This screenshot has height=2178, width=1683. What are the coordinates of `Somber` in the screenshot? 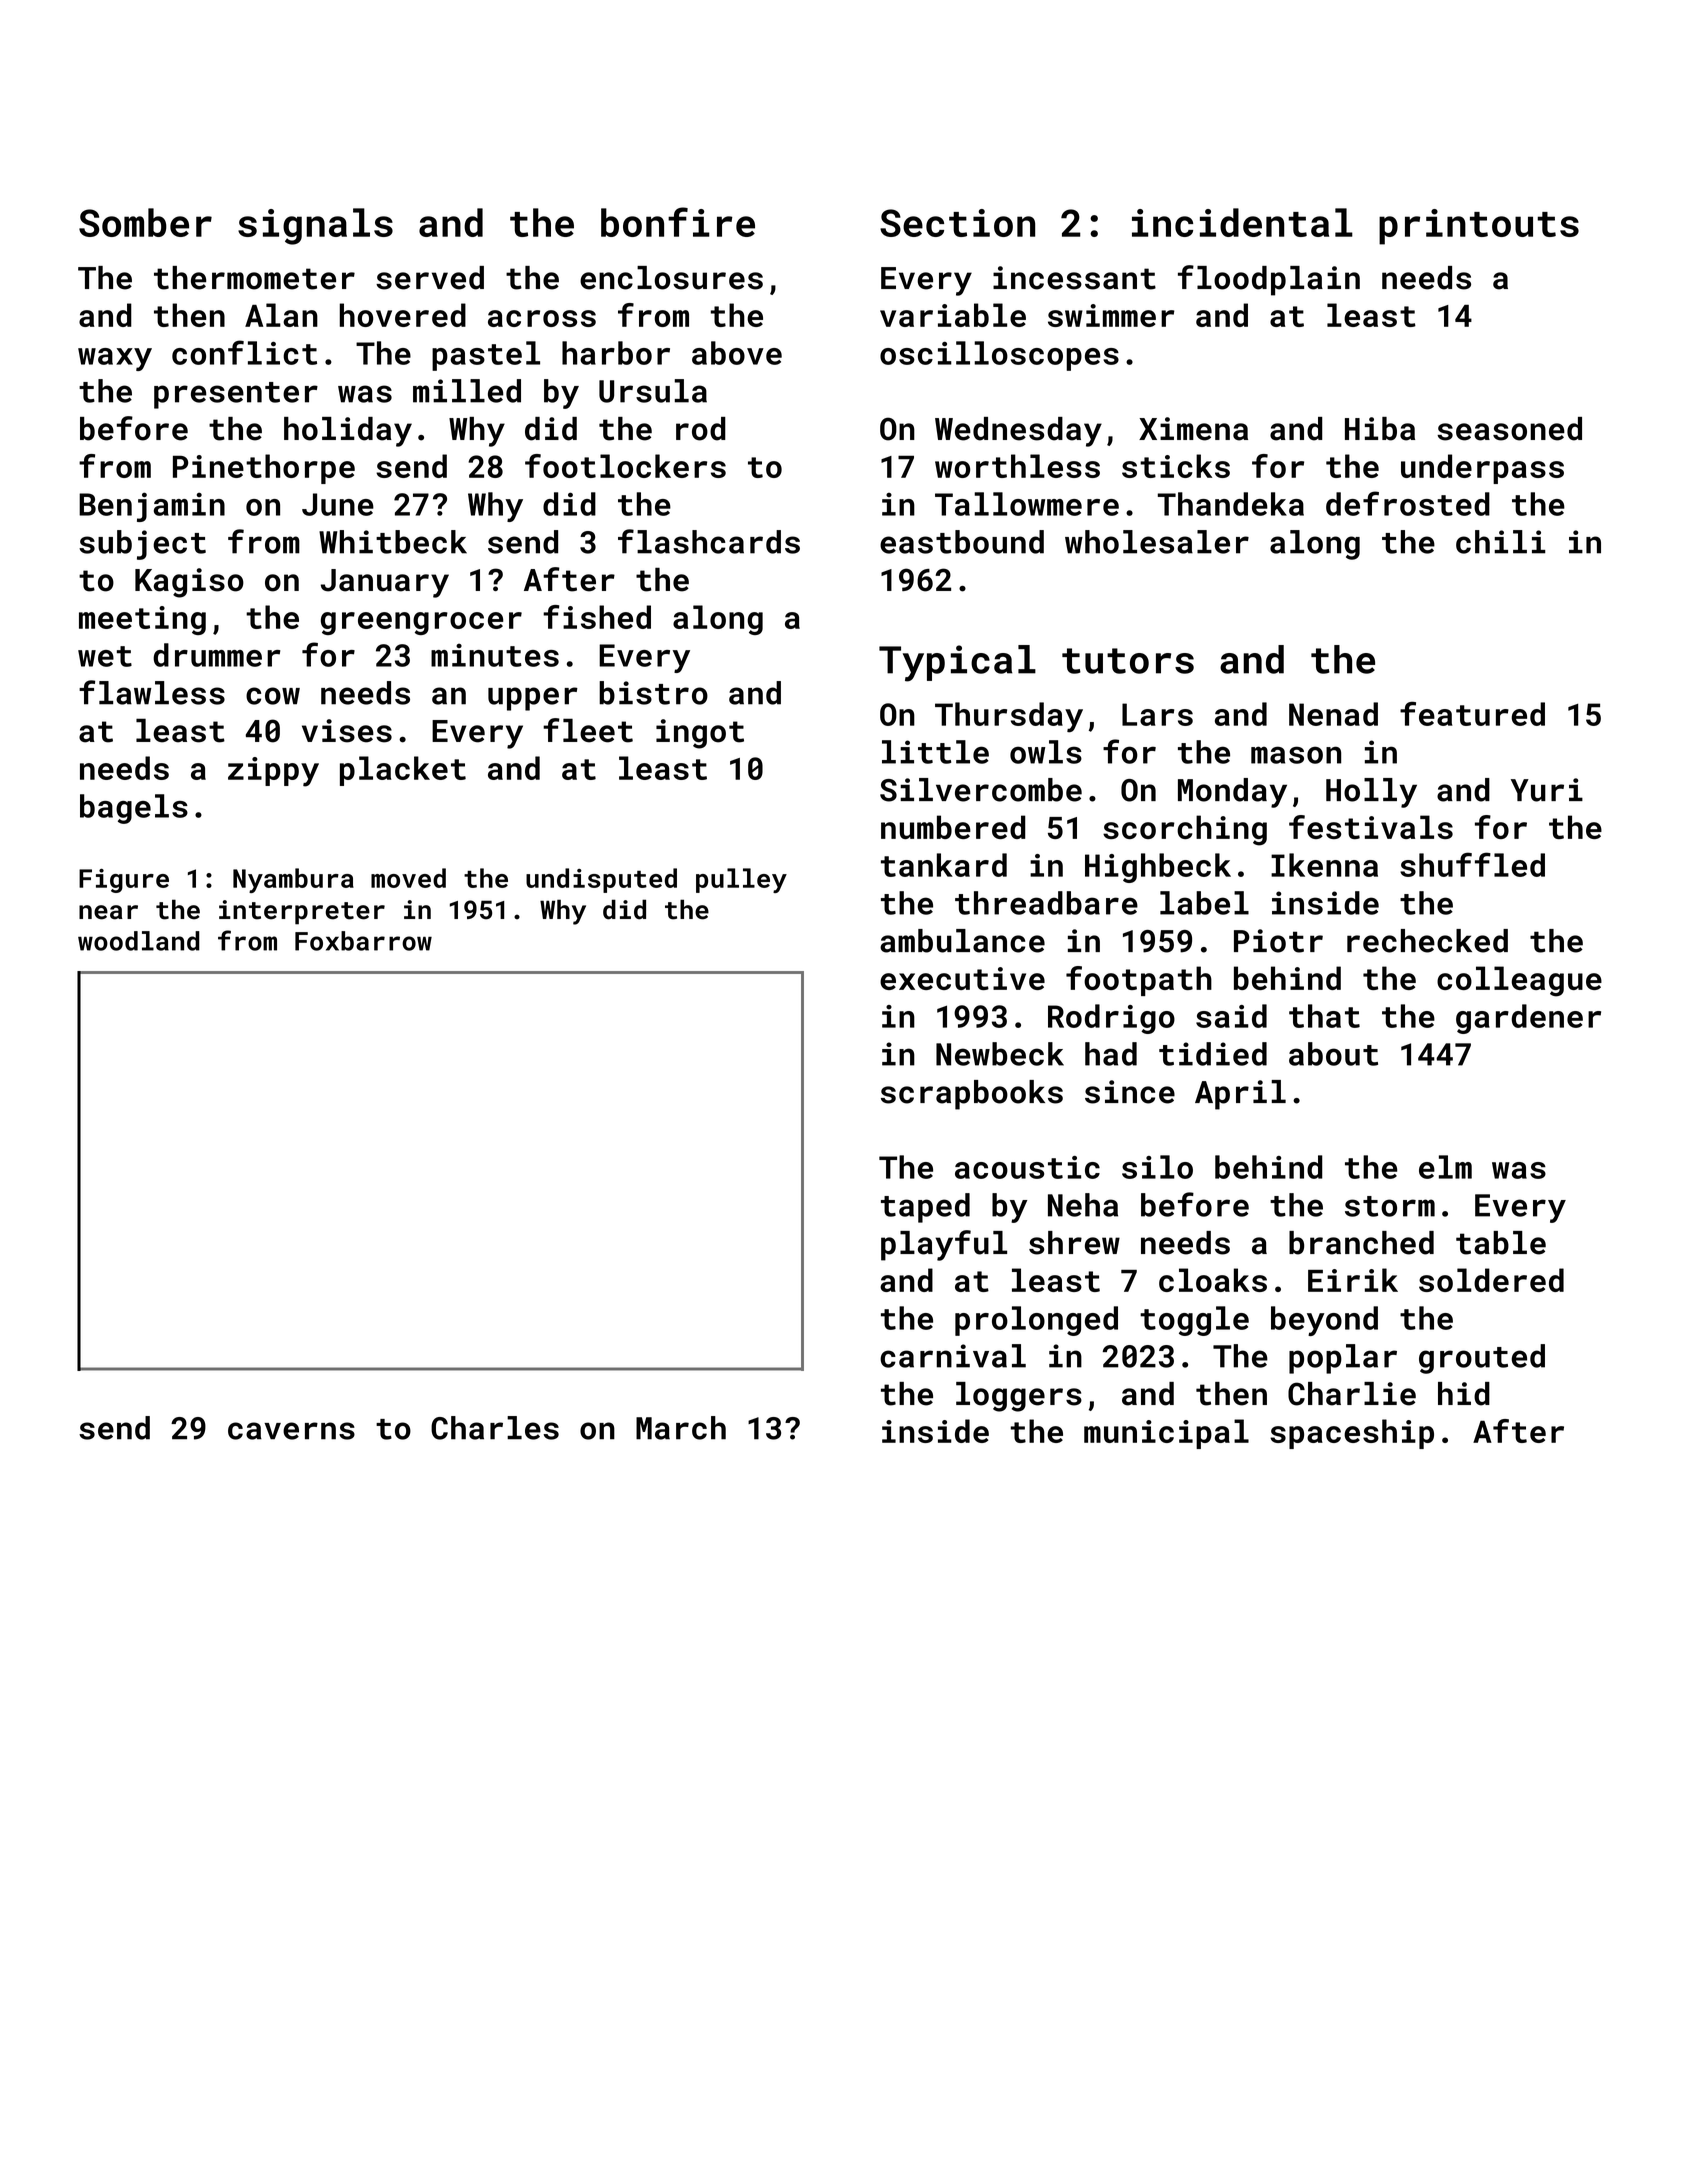 It's located at (145, 222).
